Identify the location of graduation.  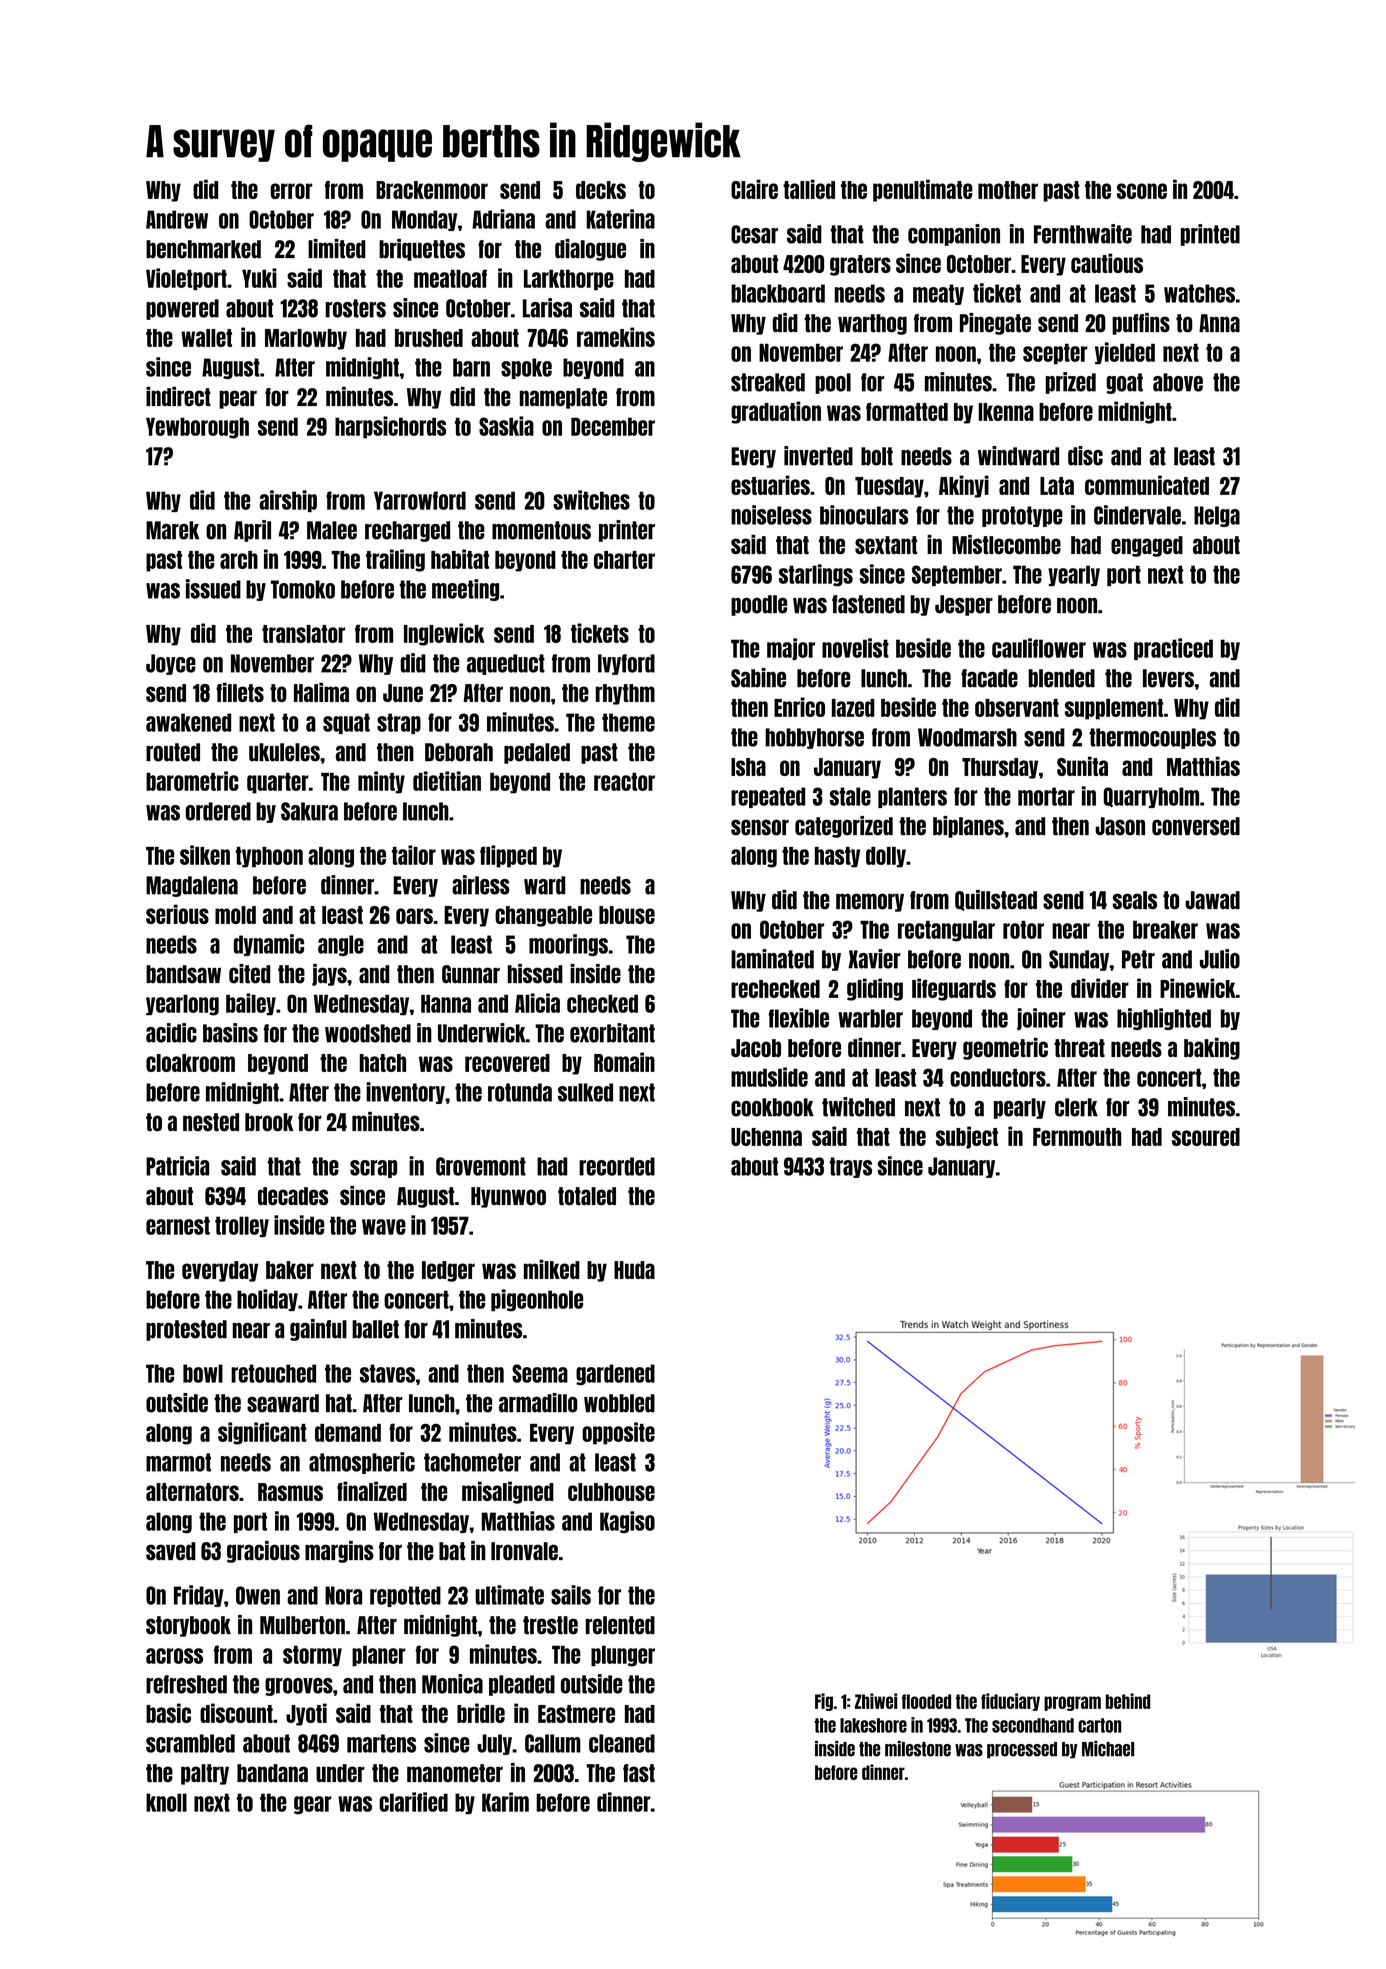
(776, 412).
